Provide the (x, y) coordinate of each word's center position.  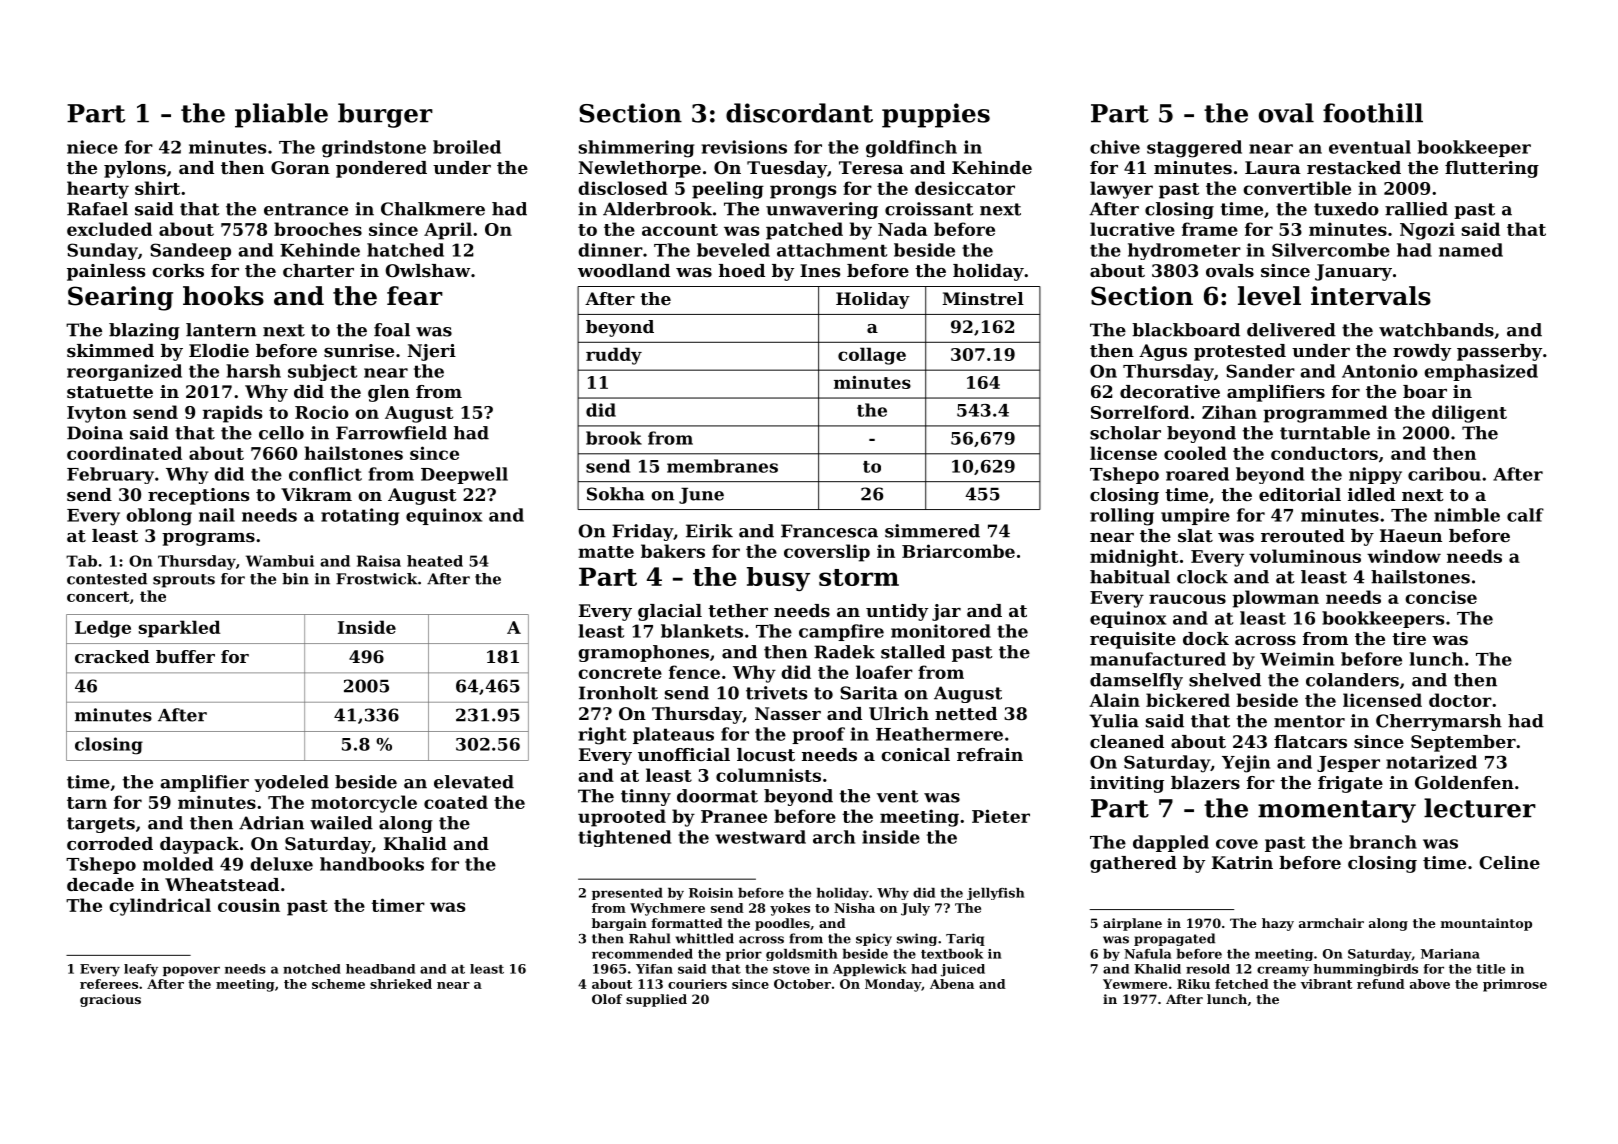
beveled (733, 250)
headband (380, 969)
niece (92, 147)
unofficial (684, 754)
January (1353, 272)
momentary (1337, 811)
